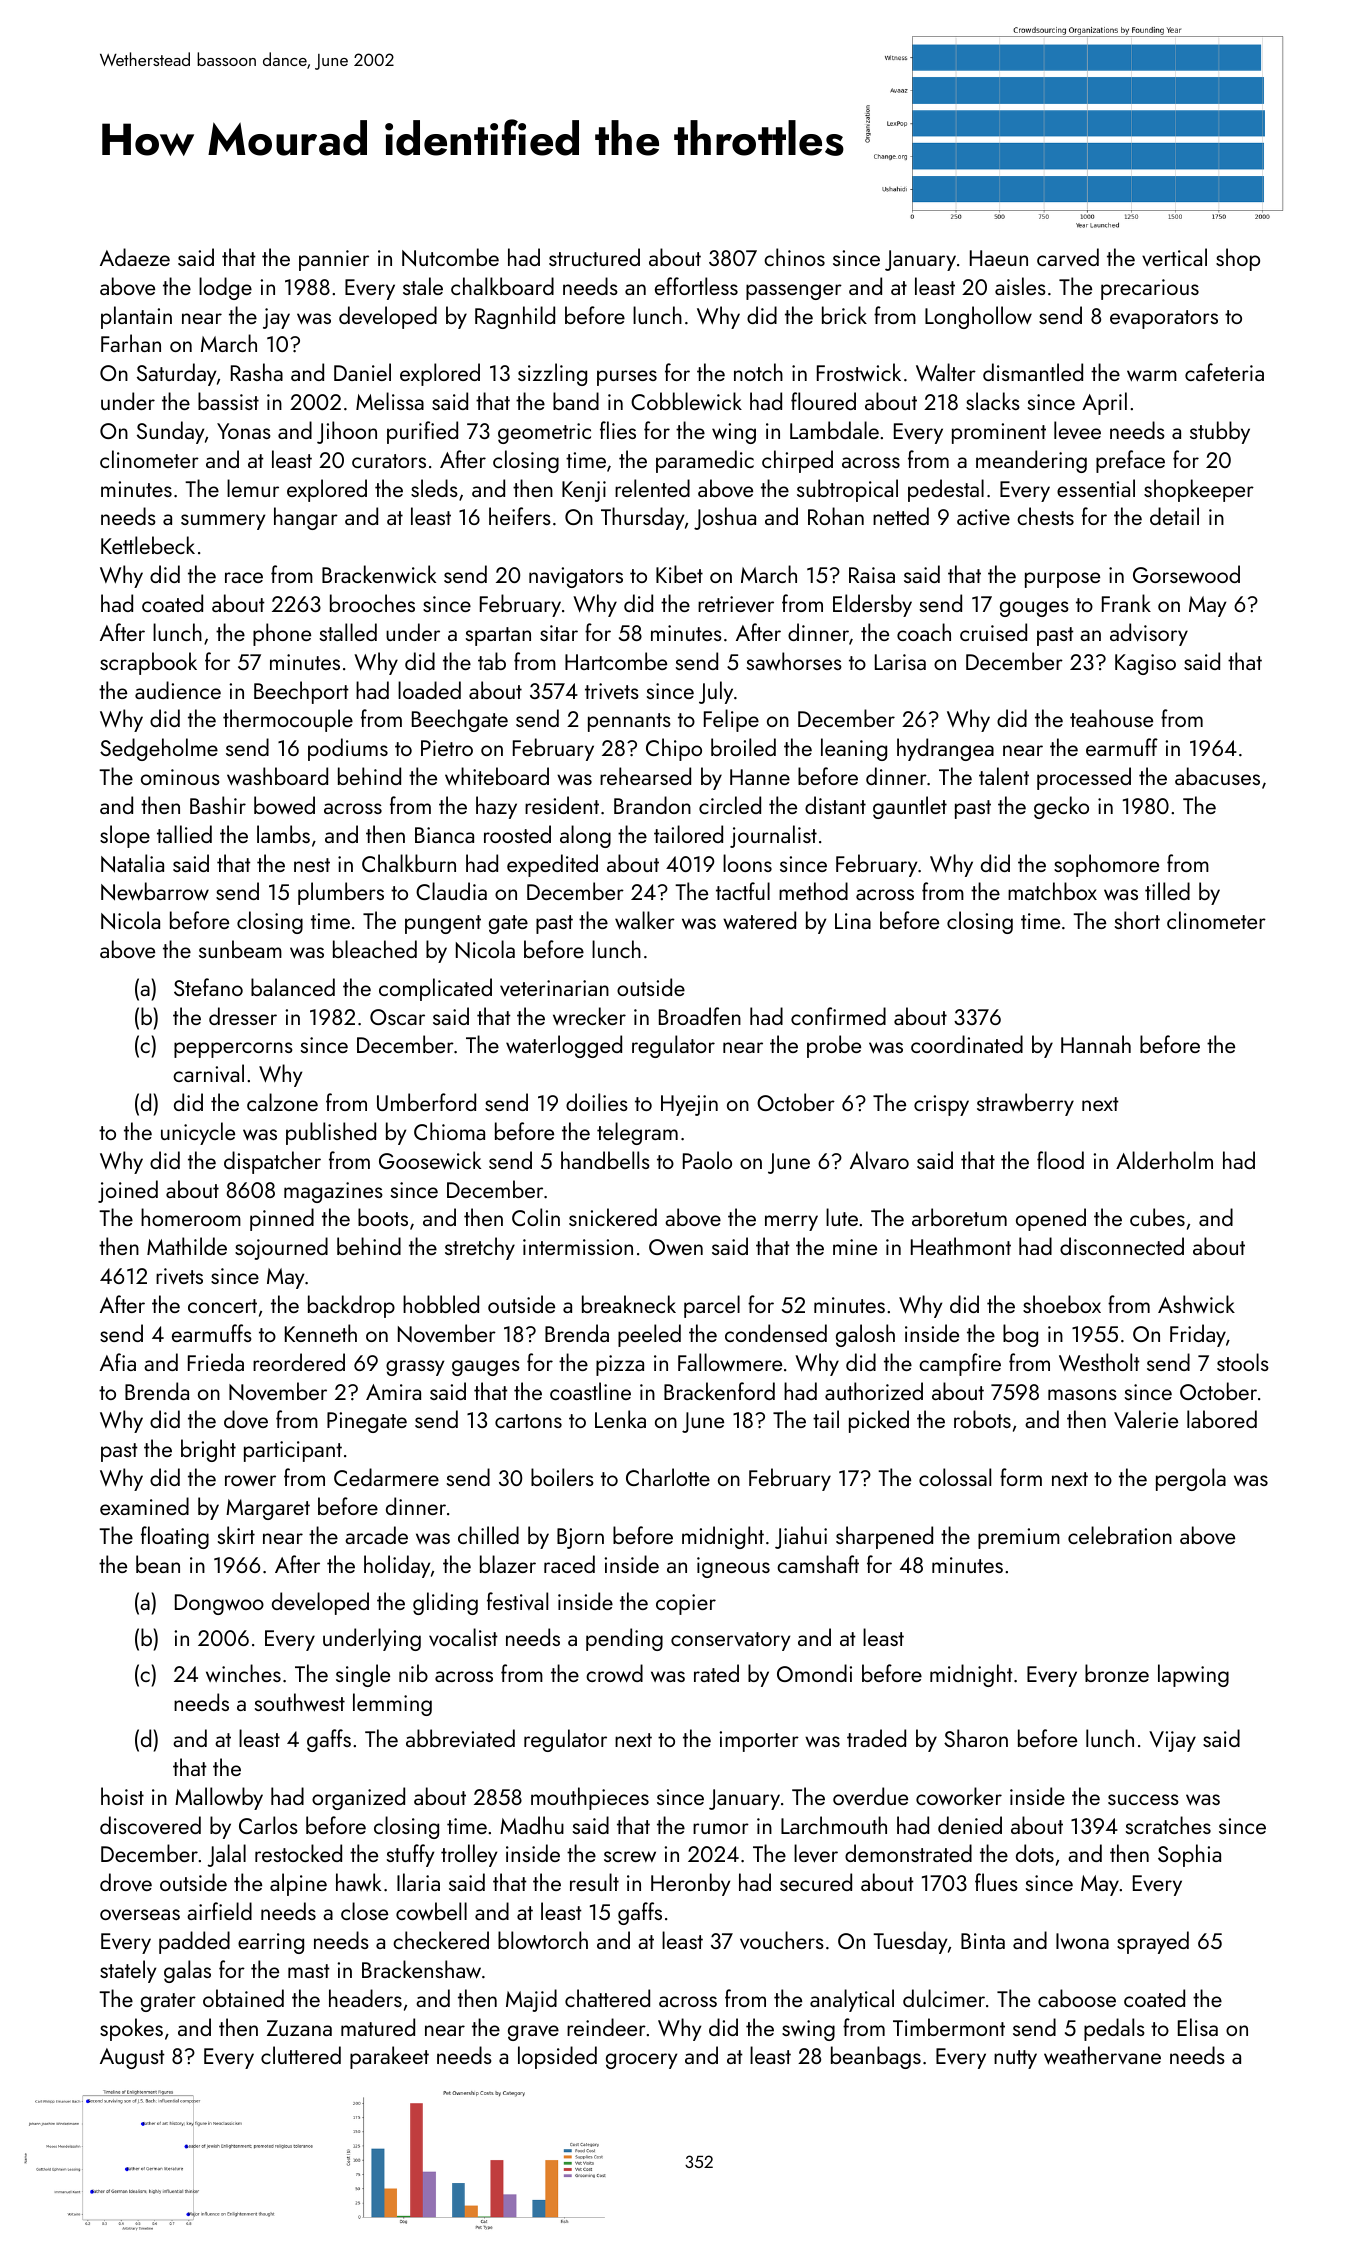 This image has height=2254, width=1369. Describe the element at coordinates (175, 1537) in the image. I see `floating` at that location.
